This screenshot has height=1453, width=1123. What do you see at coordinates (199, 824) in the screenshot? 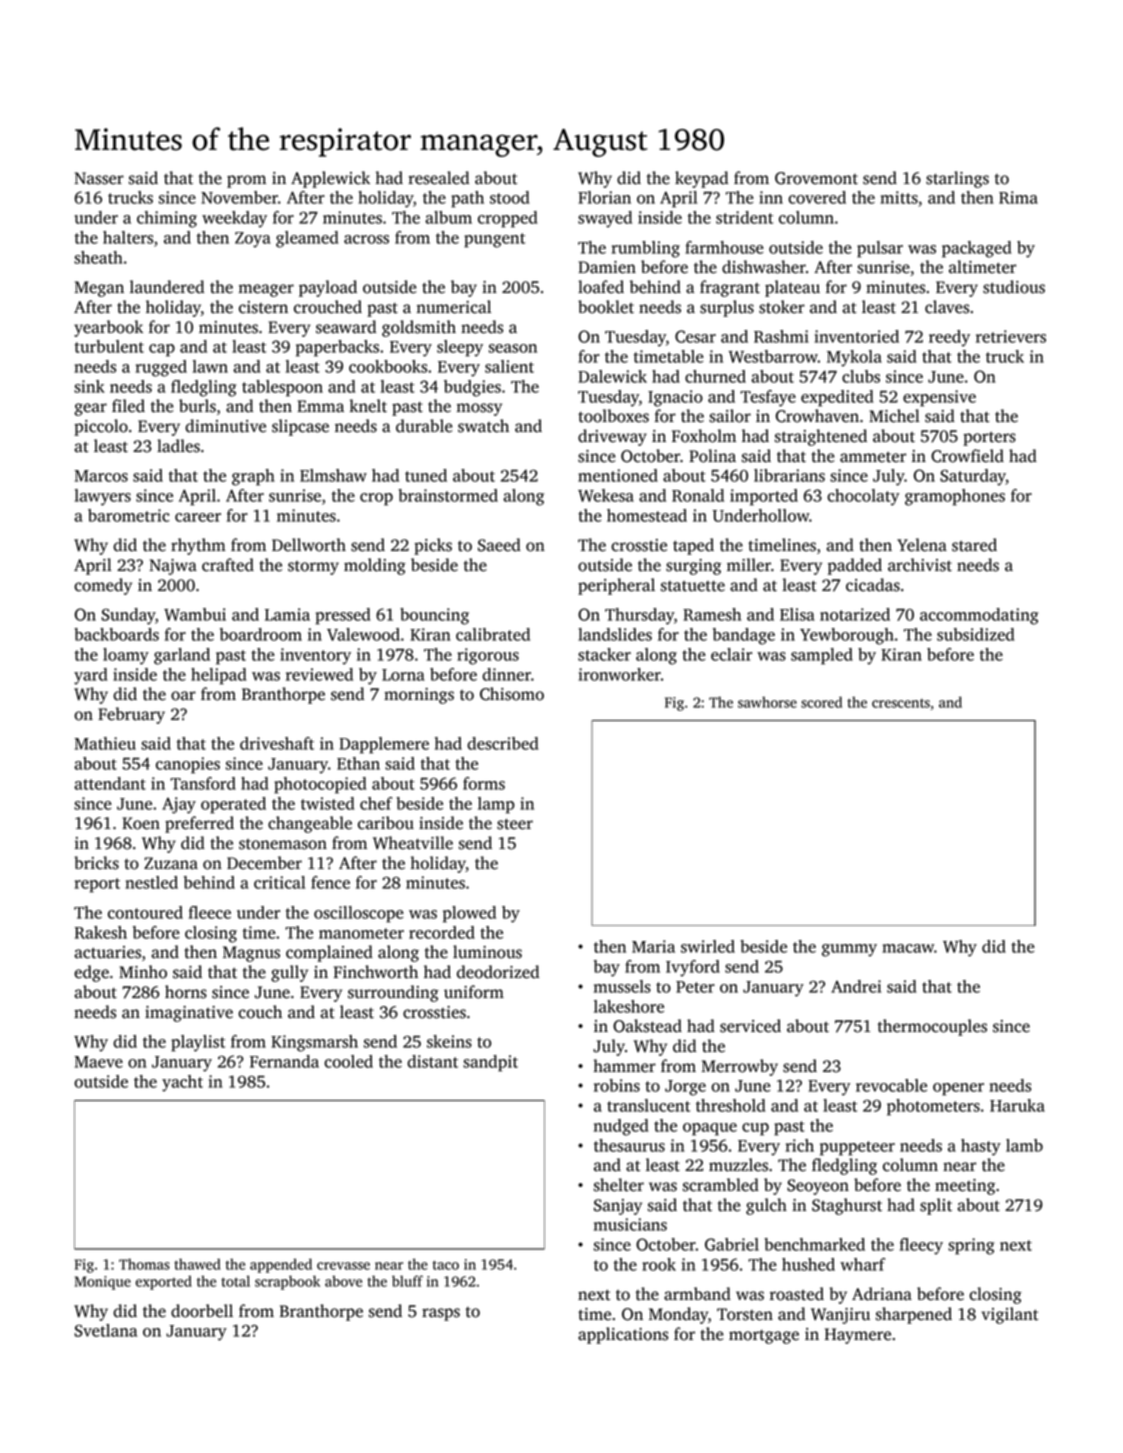
I see `preferred` at bounding box center [199, 824].
